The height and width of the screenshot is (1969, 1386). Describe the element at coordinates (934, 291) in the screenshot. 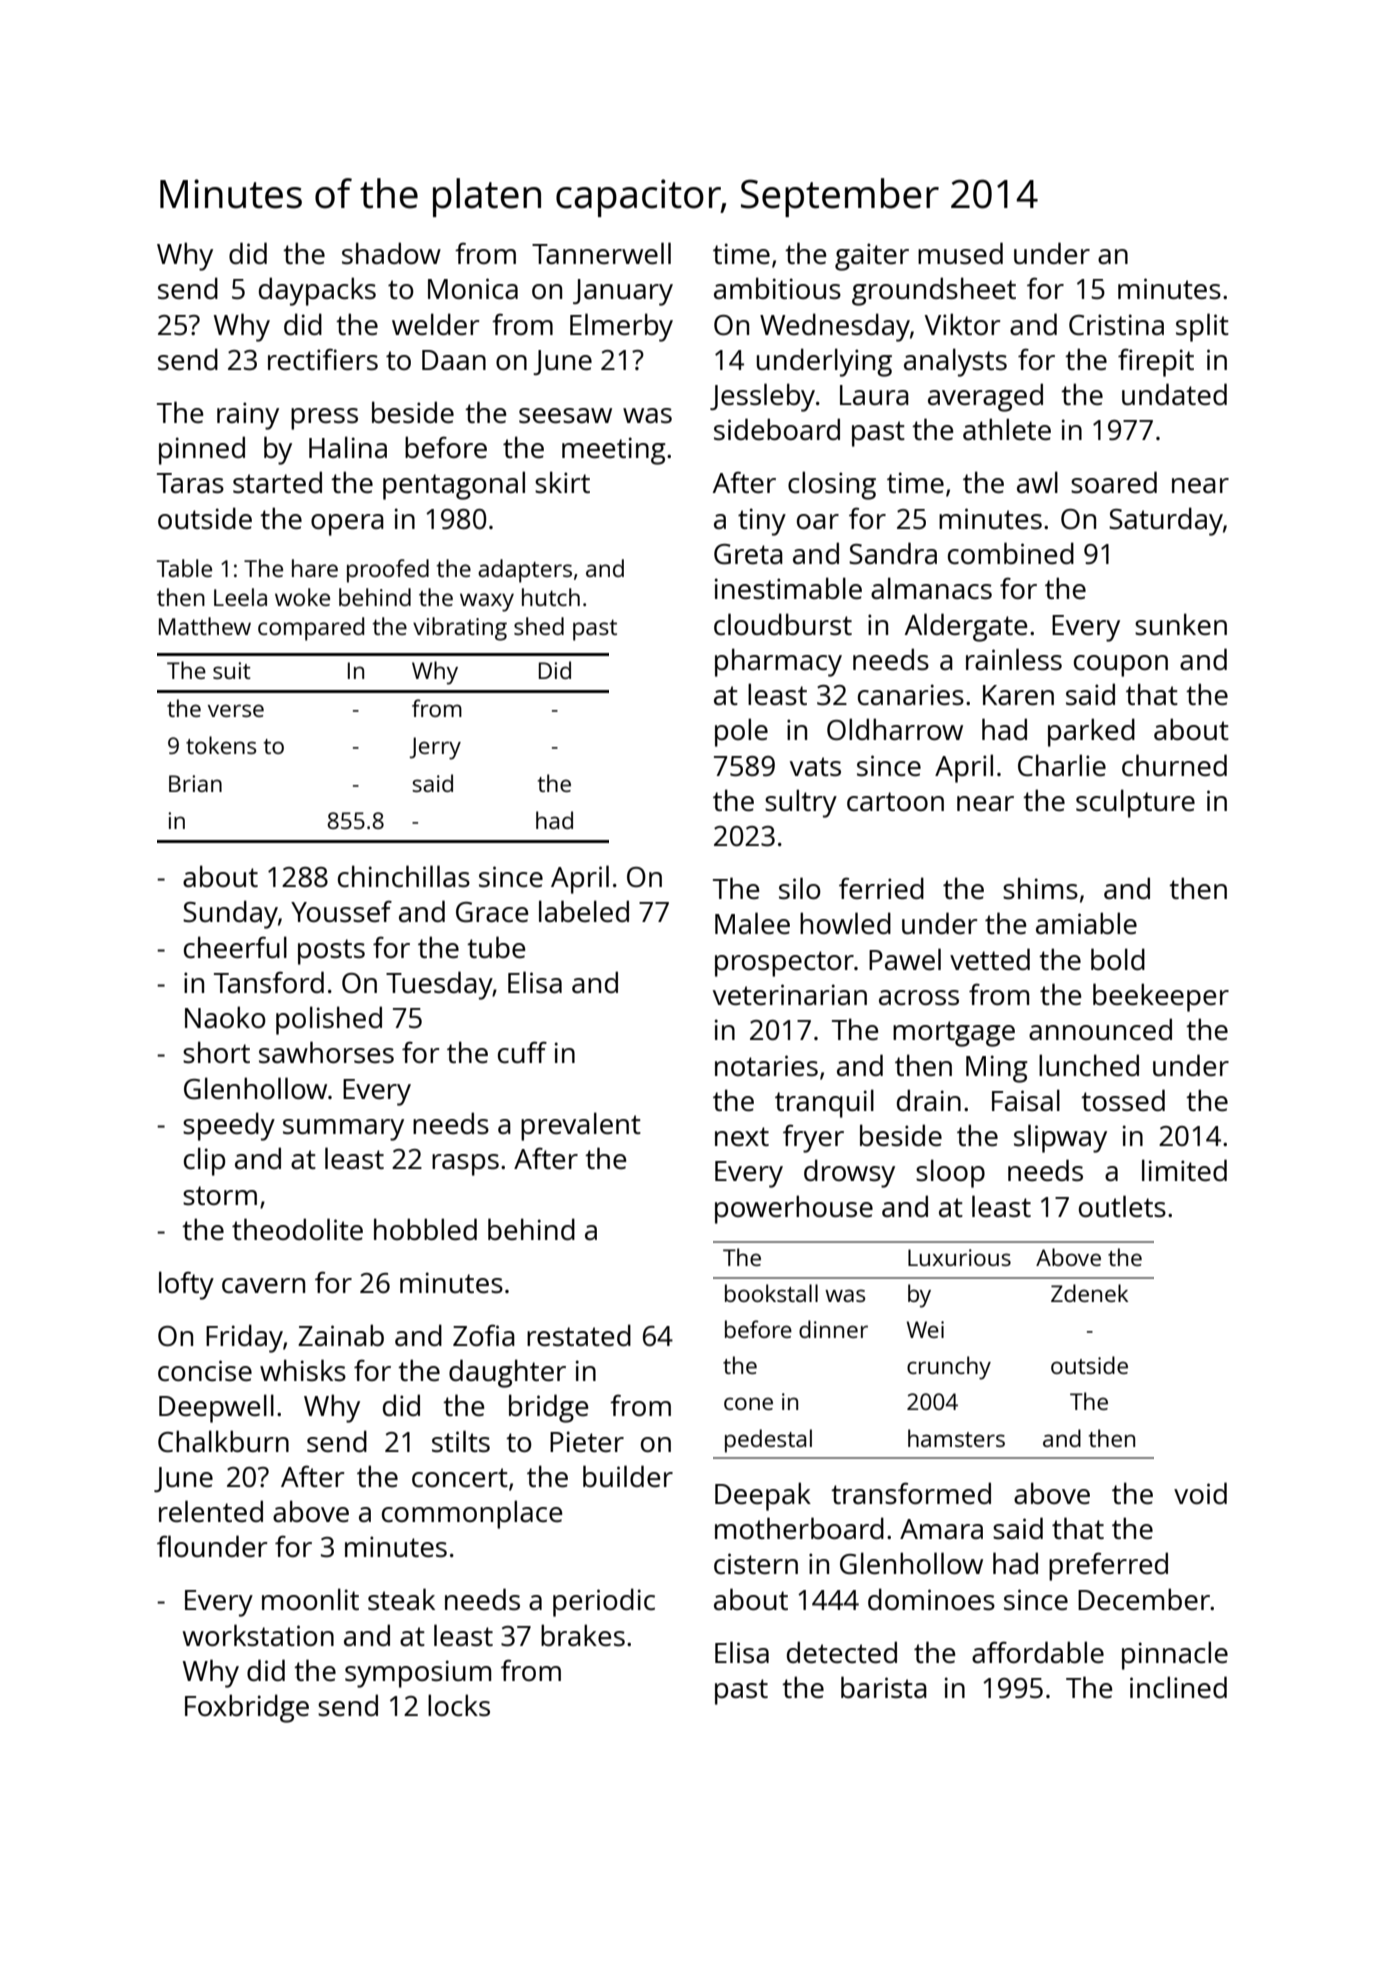

I see `groundsheet` at that location.
